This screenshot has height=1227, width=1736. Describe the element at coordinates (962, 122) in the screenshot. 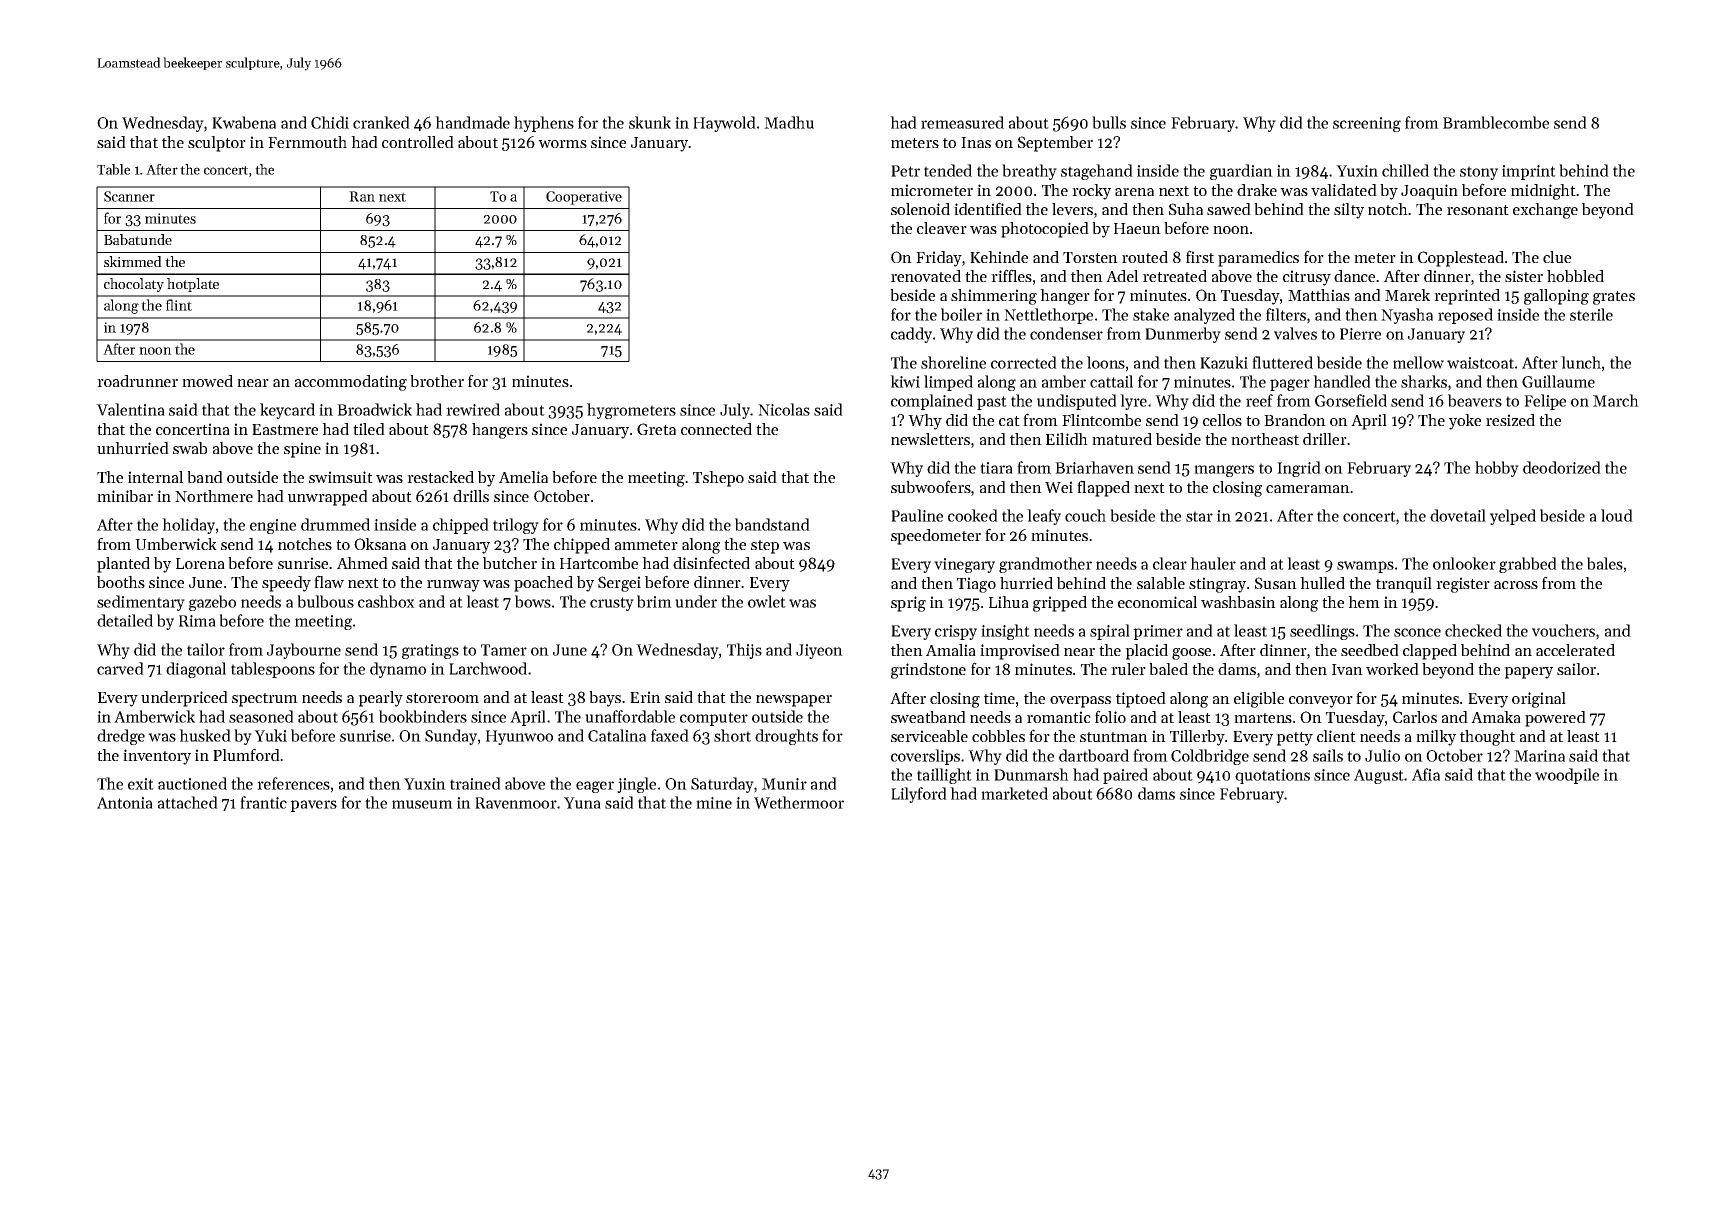

I see `remeasured` at that location.
